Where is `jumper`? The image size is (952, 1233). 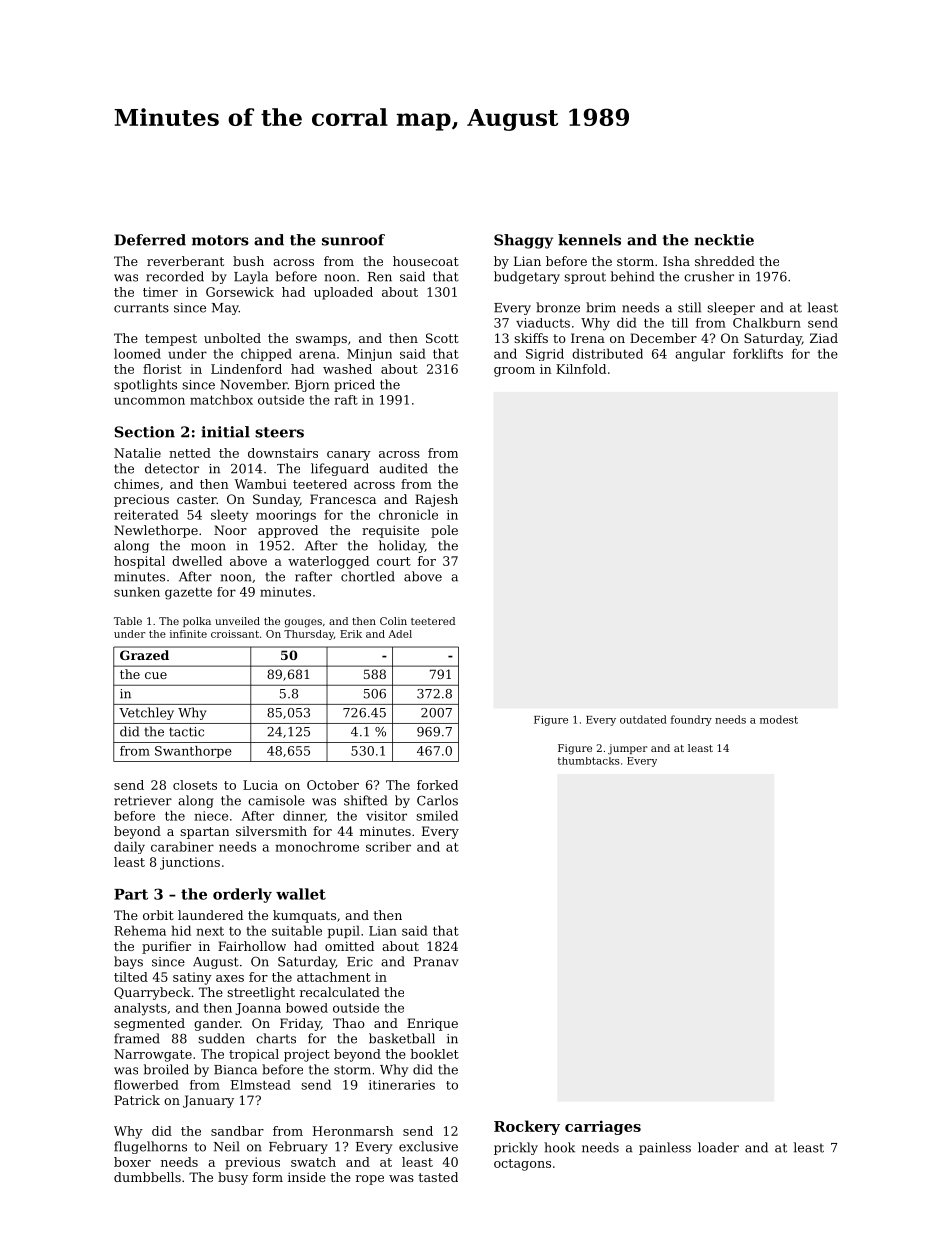 jumper is located at coordinates (628, 749).
